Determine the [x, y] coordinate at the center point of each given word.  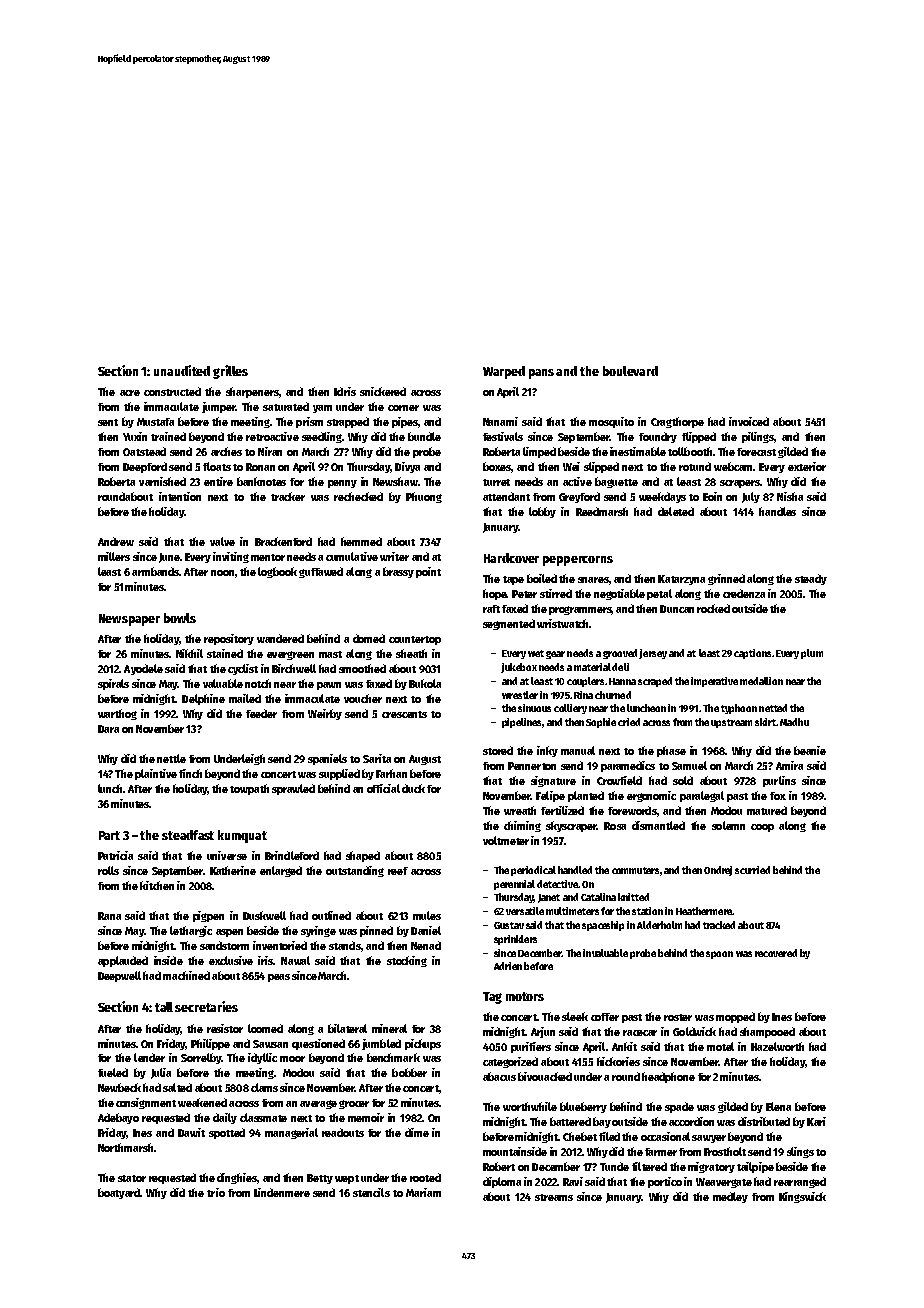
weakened [202, 1102]
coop [762, 828]
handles [777, 511]
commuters [635, 870]
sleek [575, 1016]
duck [413, 788]
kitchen [157, 885]
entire [218, 481]
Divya [407, 467]
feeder [261, 713]
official [383, 788]
